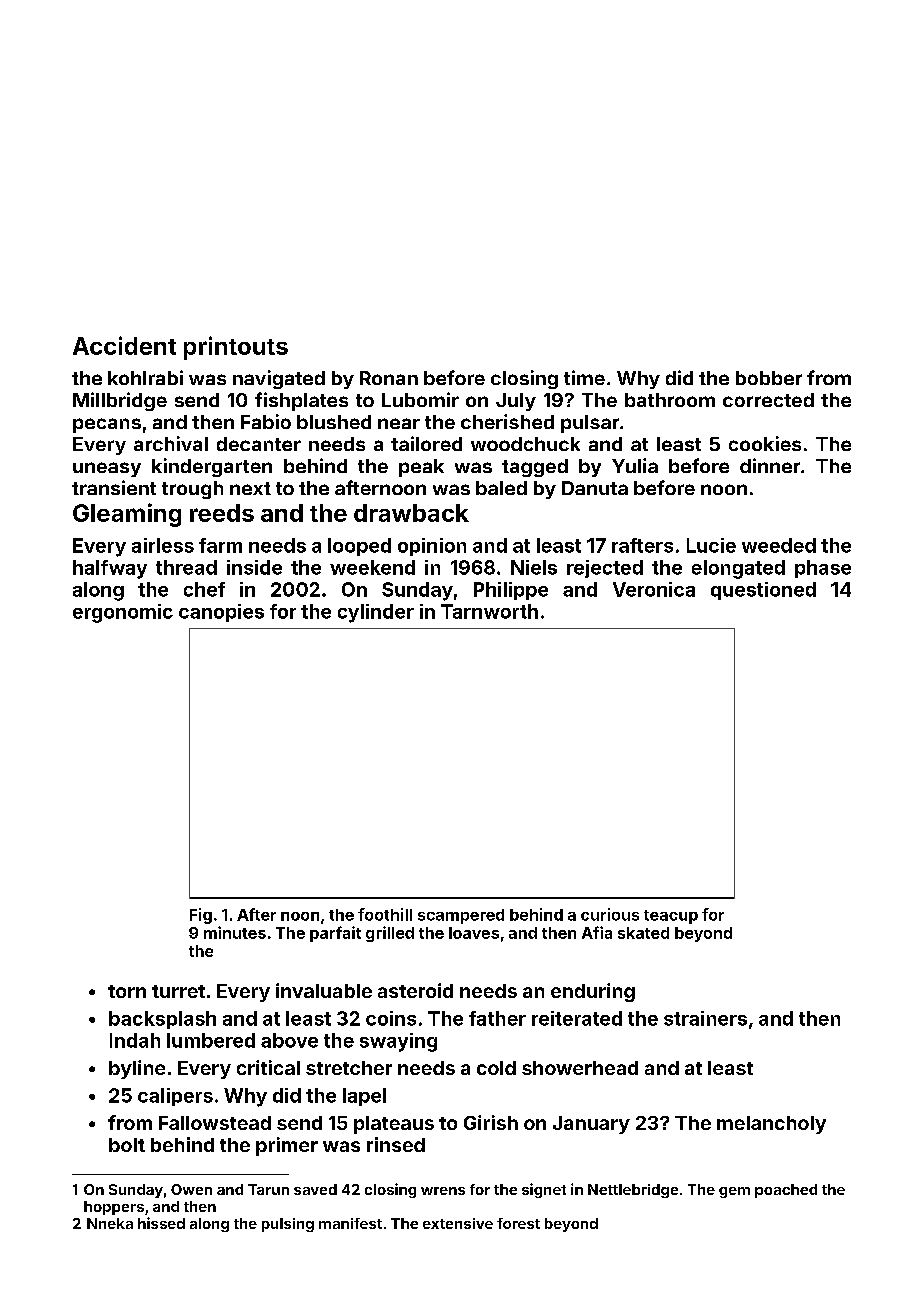  What do you see at coordinates (705, 1018) in the screenshot?
I see `strainers` at bounding box center [705, 1018].
